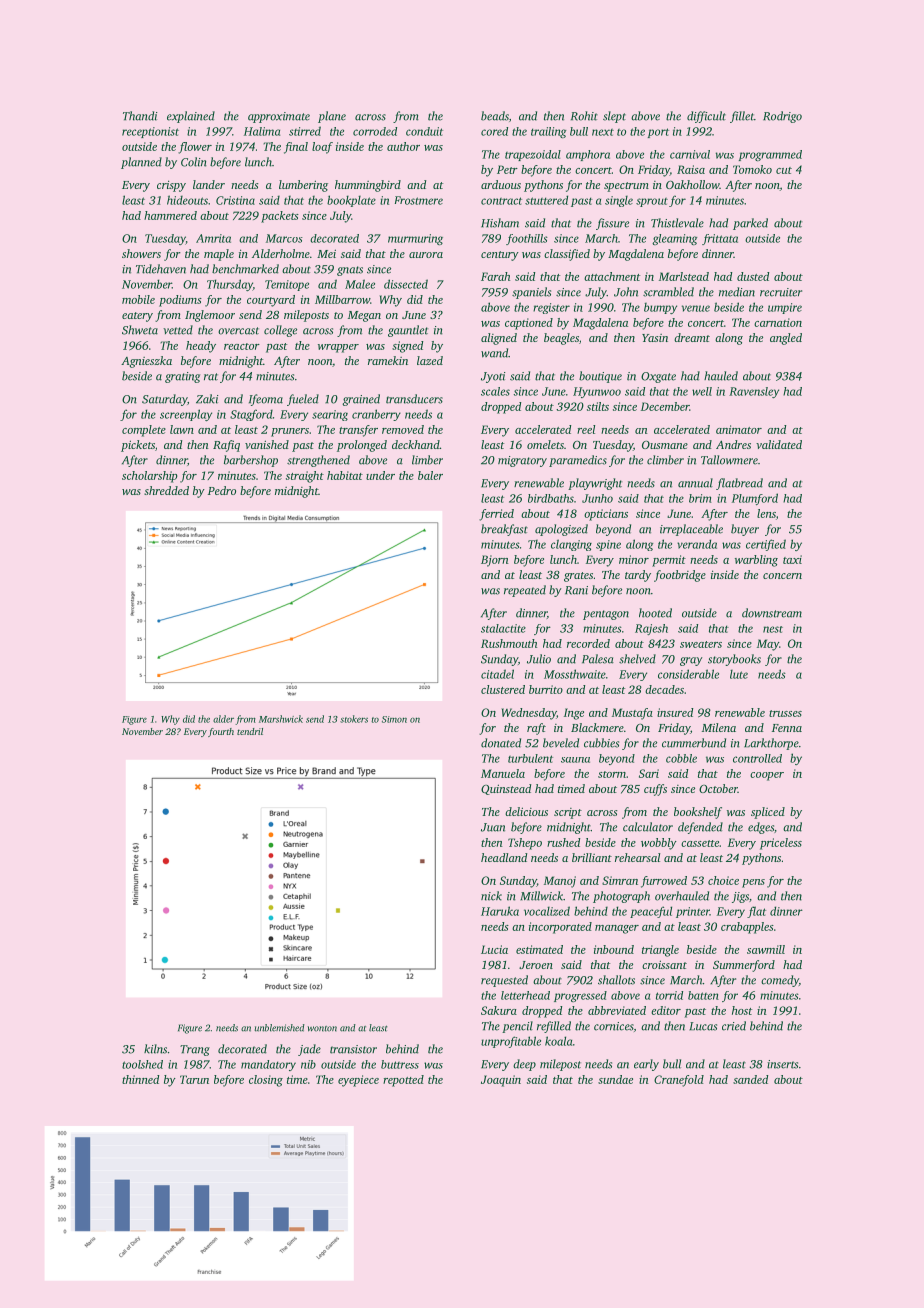 The width and height of the document is (924, 1308). I want to click on Plumford, so click(755, 499).
